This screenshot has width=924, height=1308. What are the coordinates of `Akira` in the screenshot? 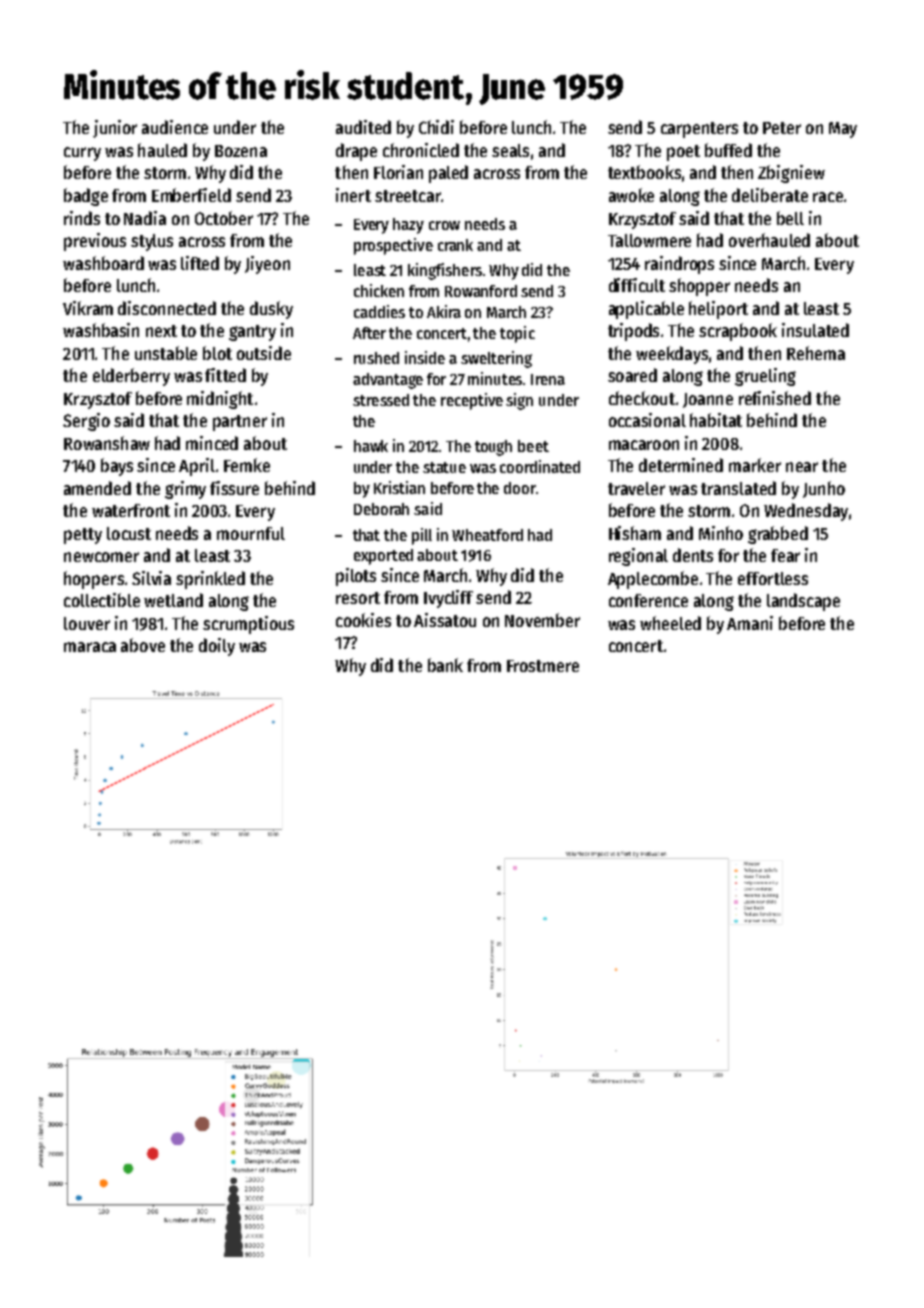 It's located at (444, 311).
